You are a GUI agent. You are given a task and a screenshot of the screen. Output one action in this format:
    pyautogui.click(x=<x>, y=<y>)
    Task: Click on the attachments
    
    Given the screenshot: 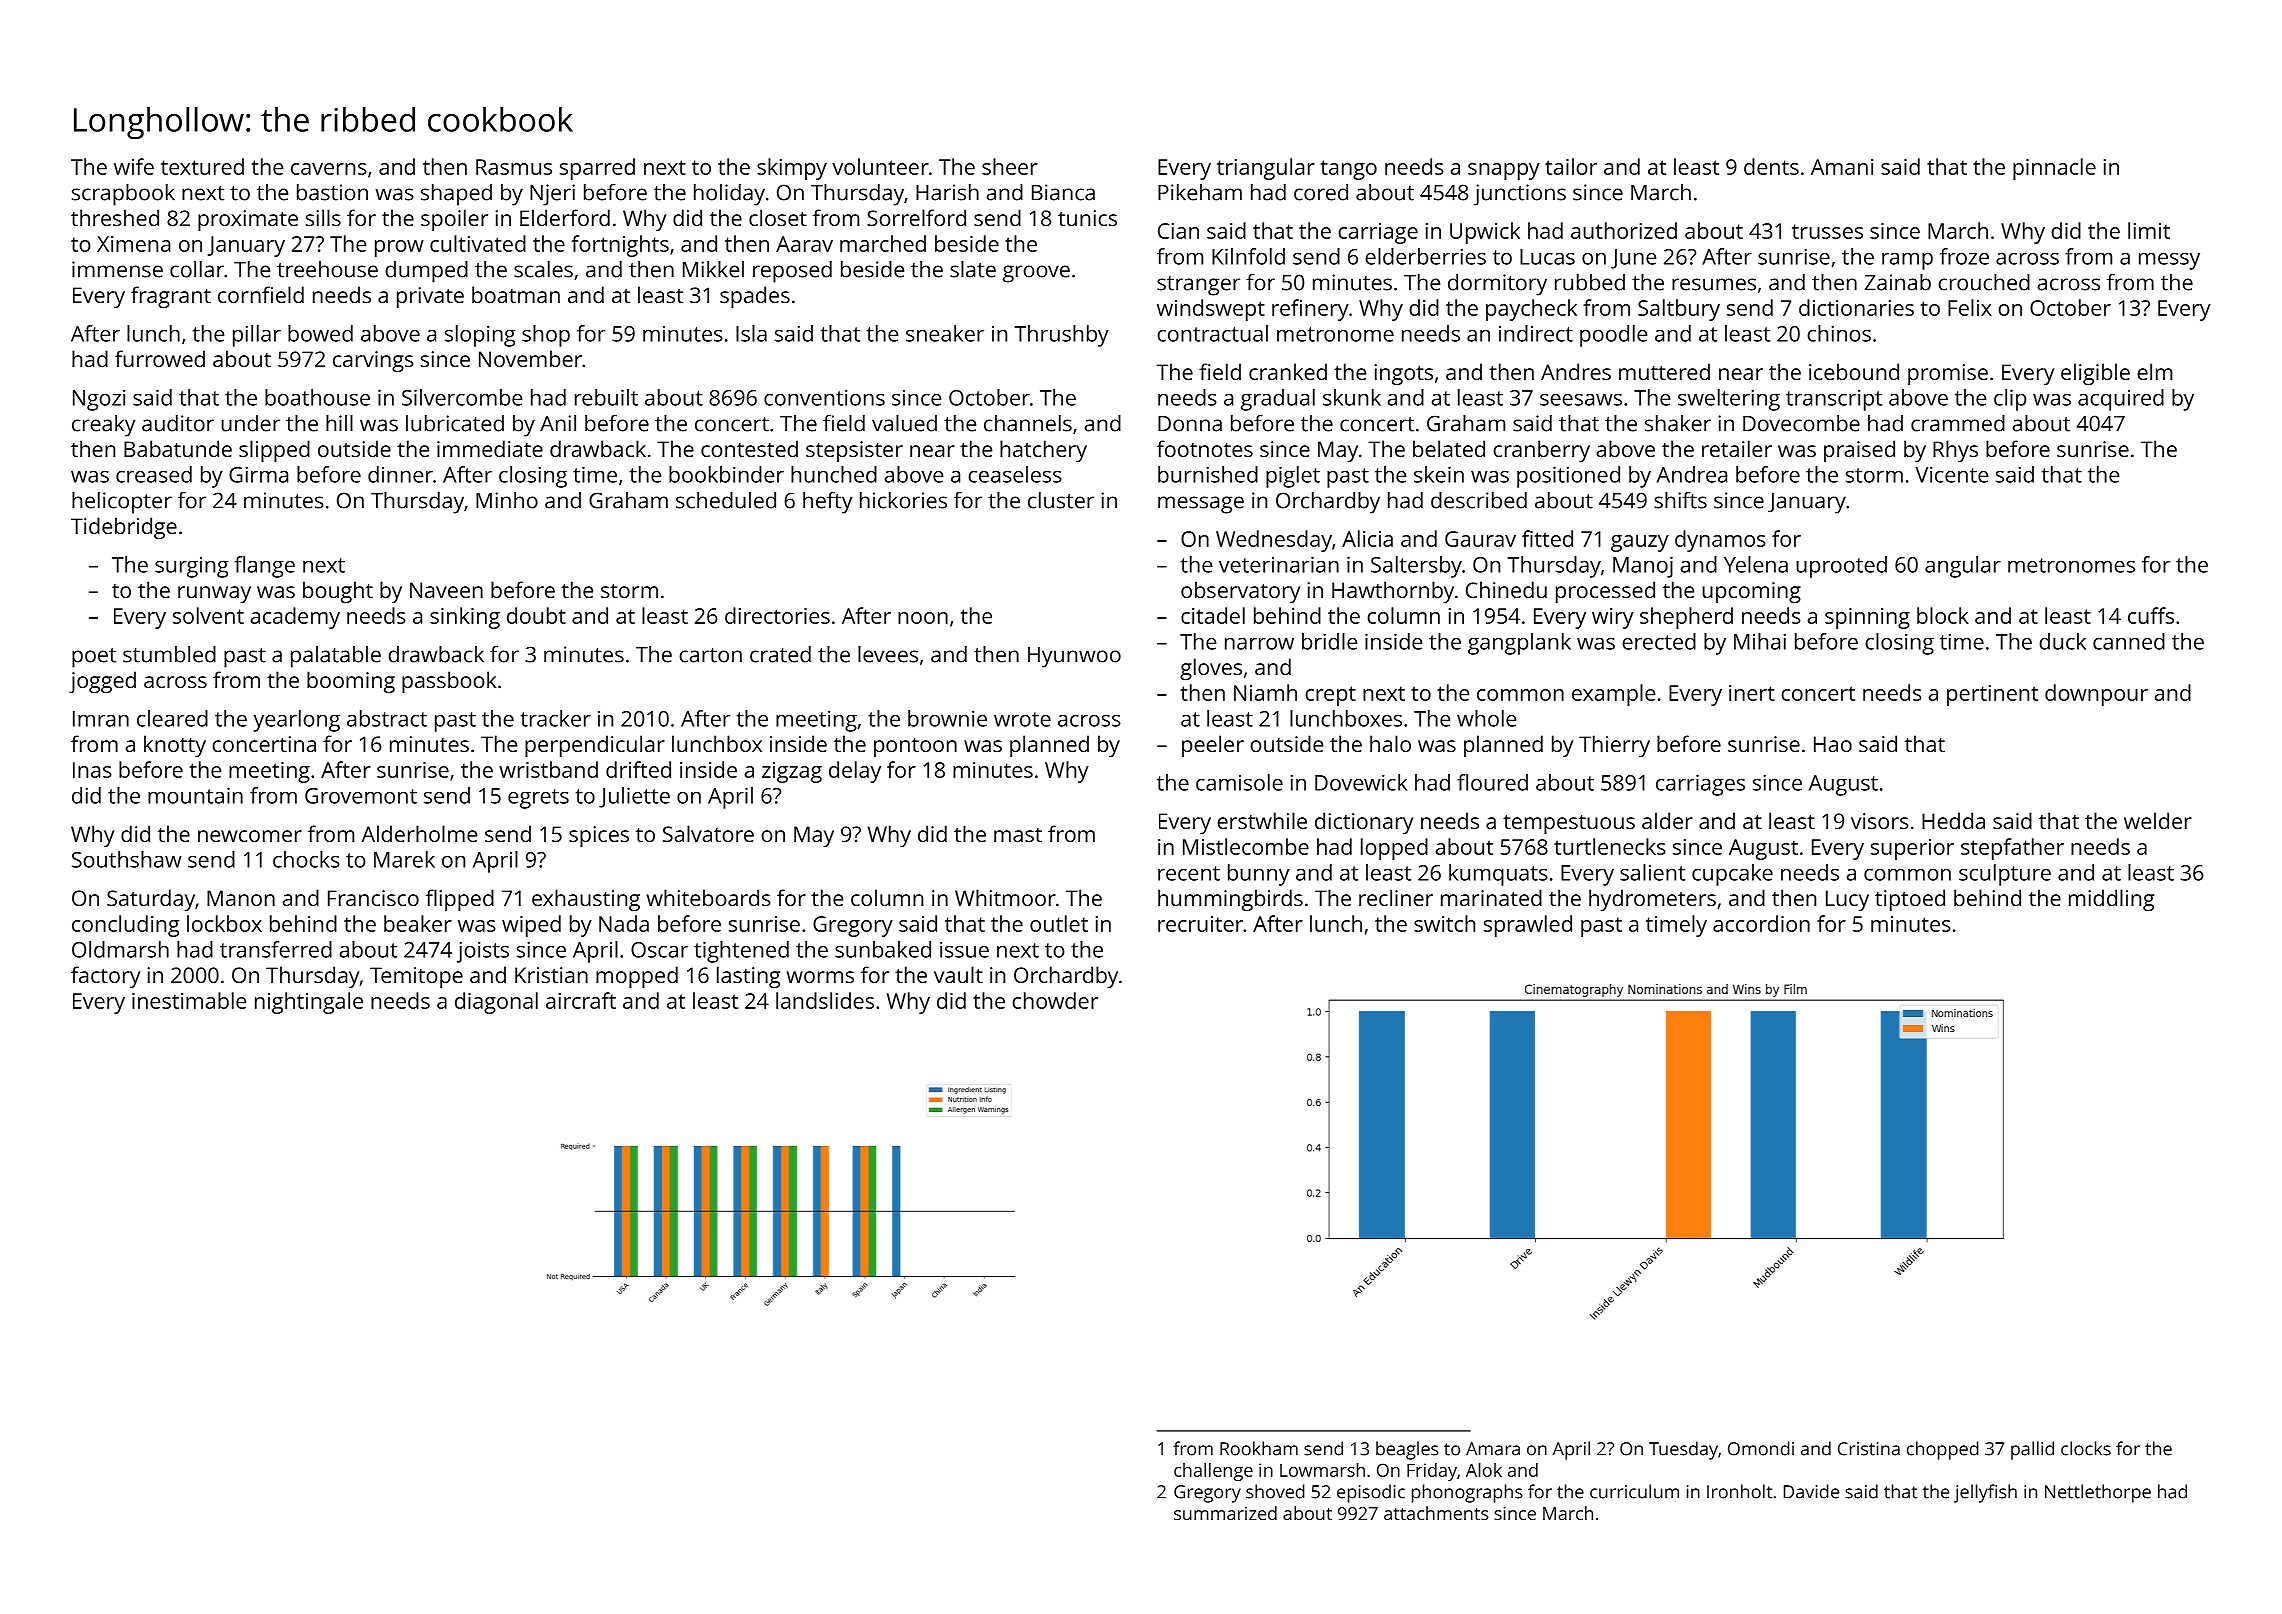 What is the action you would take?
    pyautogui.click(x=1436, y=1513)
